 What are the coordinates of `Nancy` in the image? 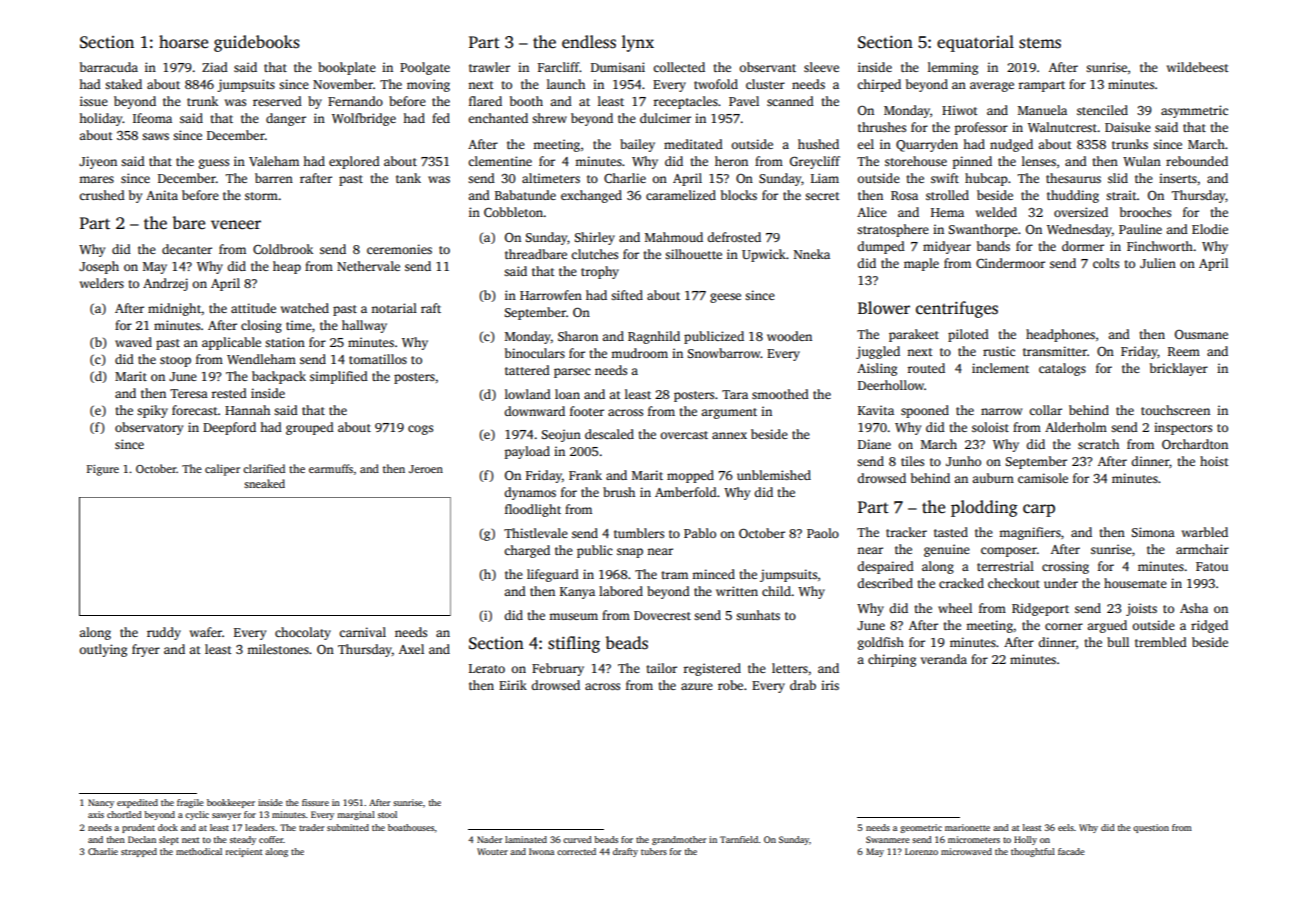 It's located at (101, 803).
